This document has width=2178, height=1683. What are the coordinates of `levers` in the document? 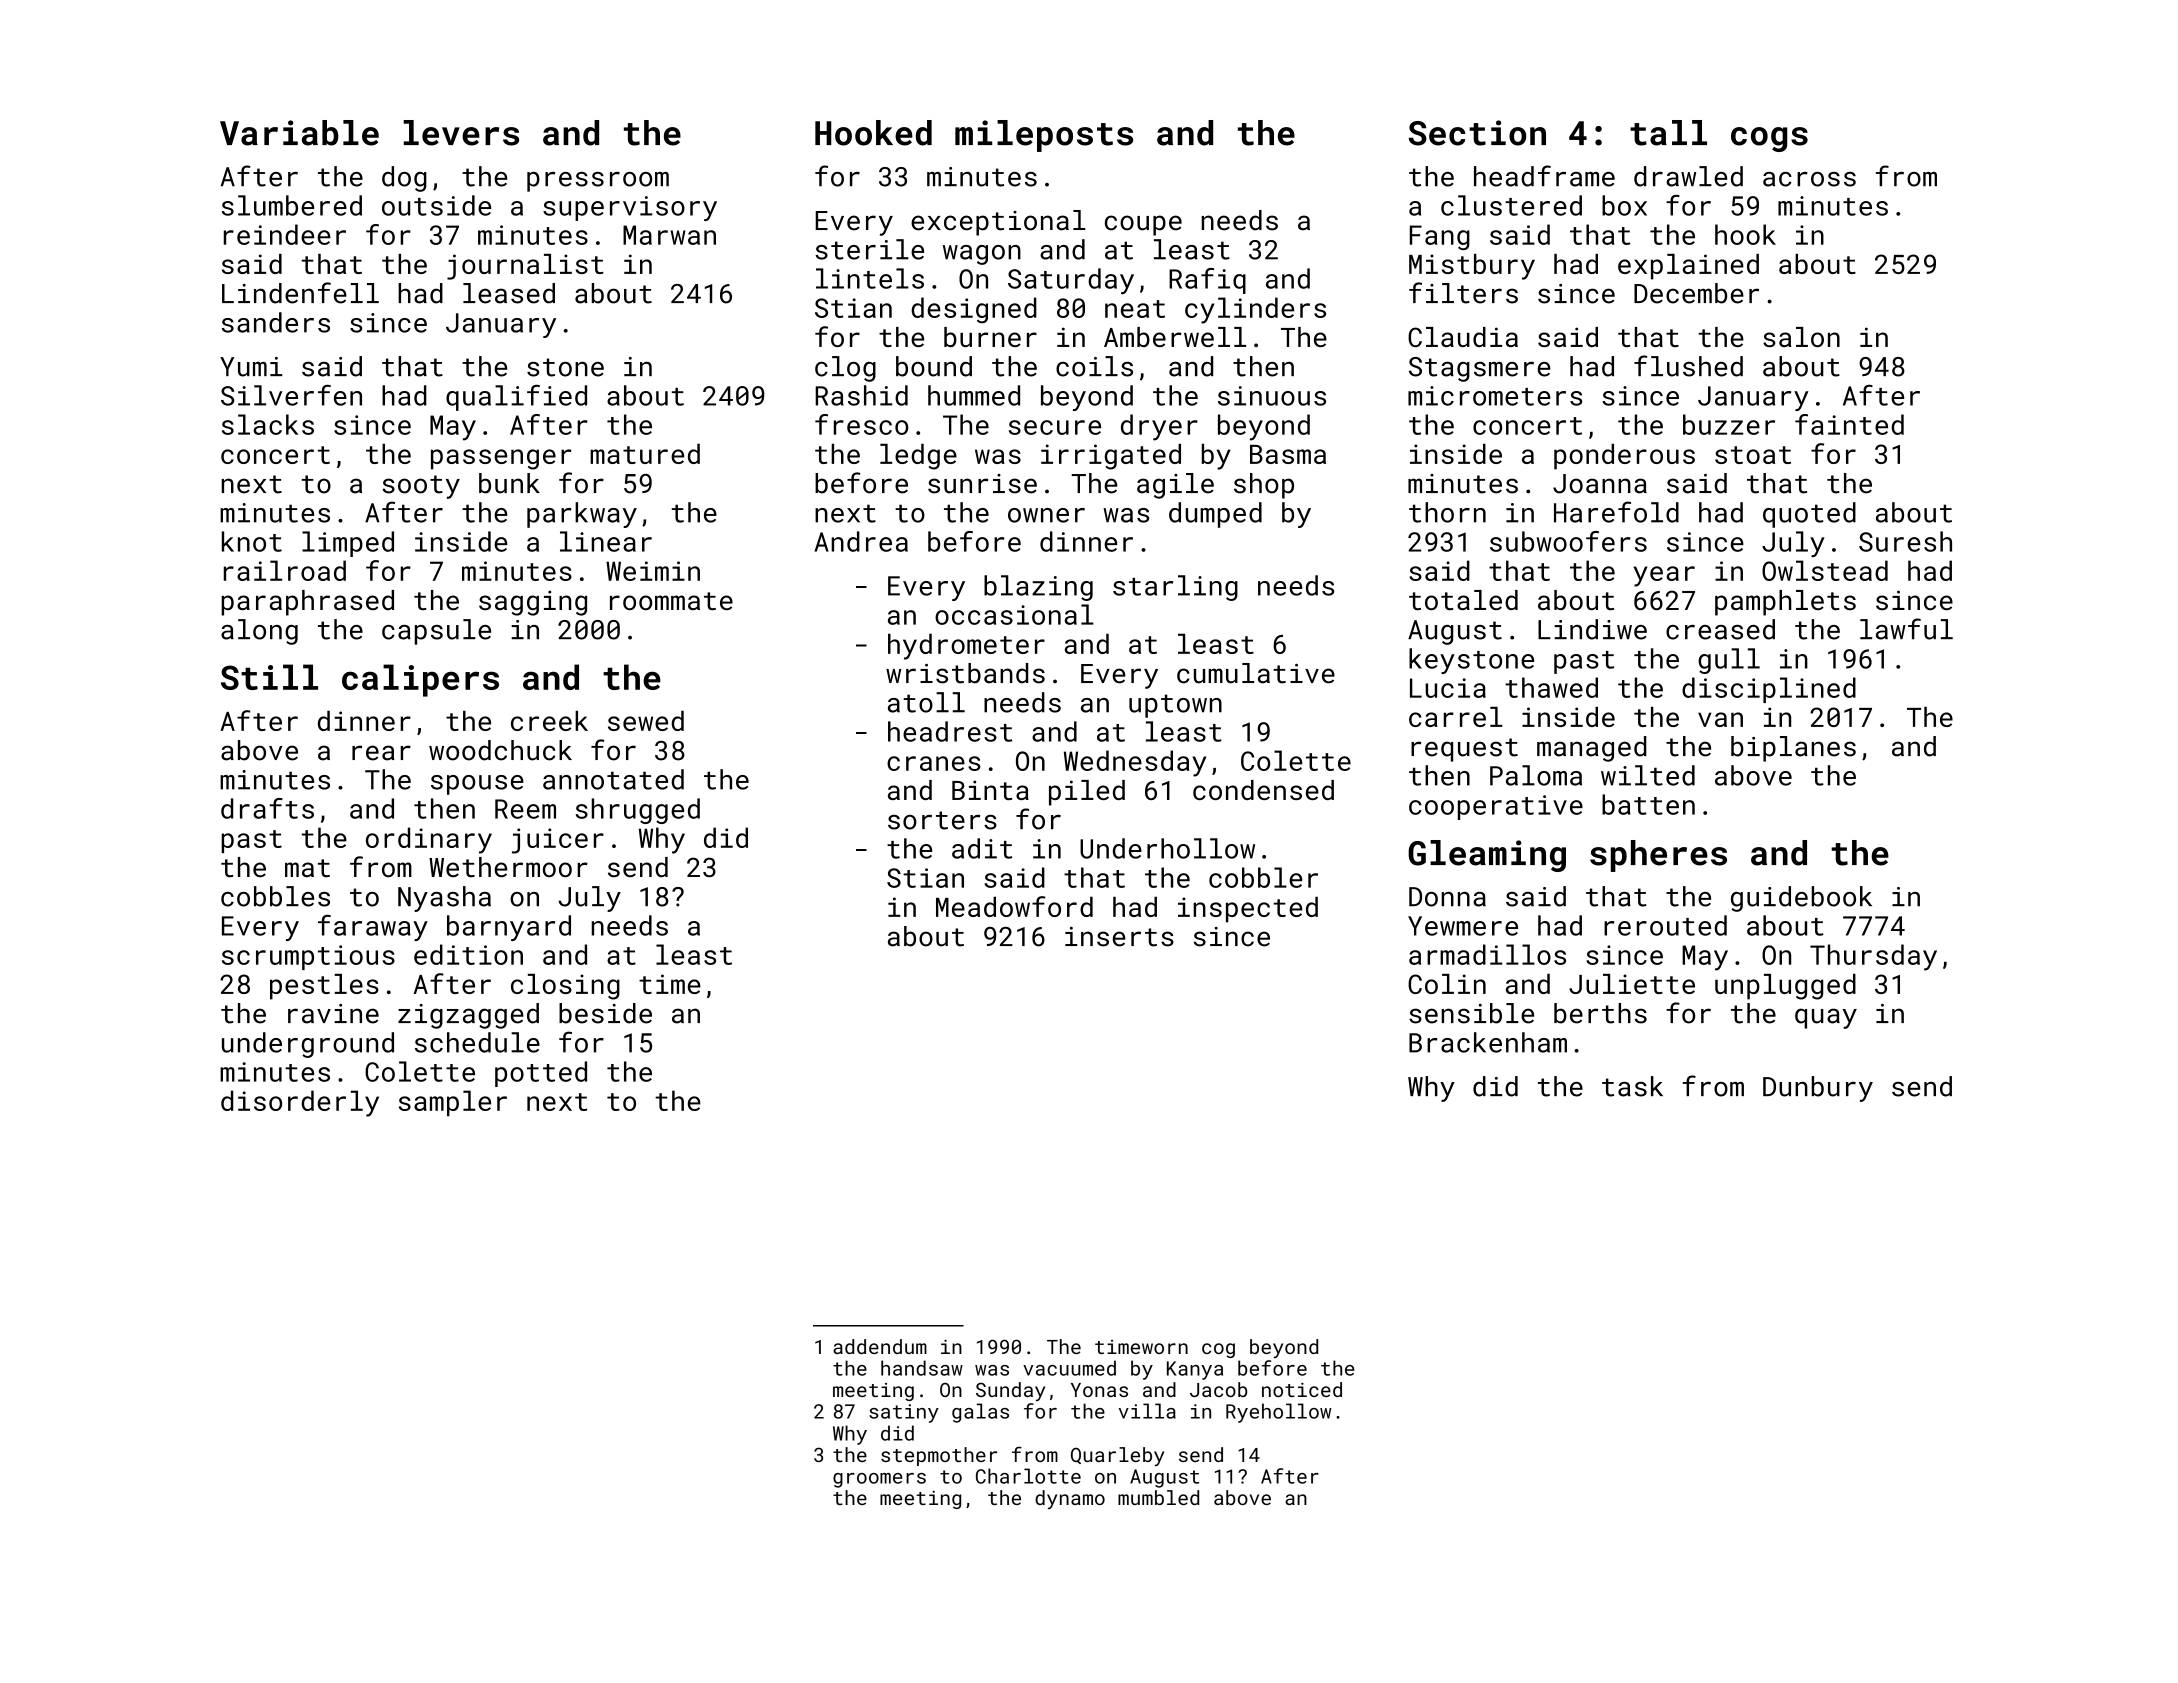 It's located at (461, 133).
